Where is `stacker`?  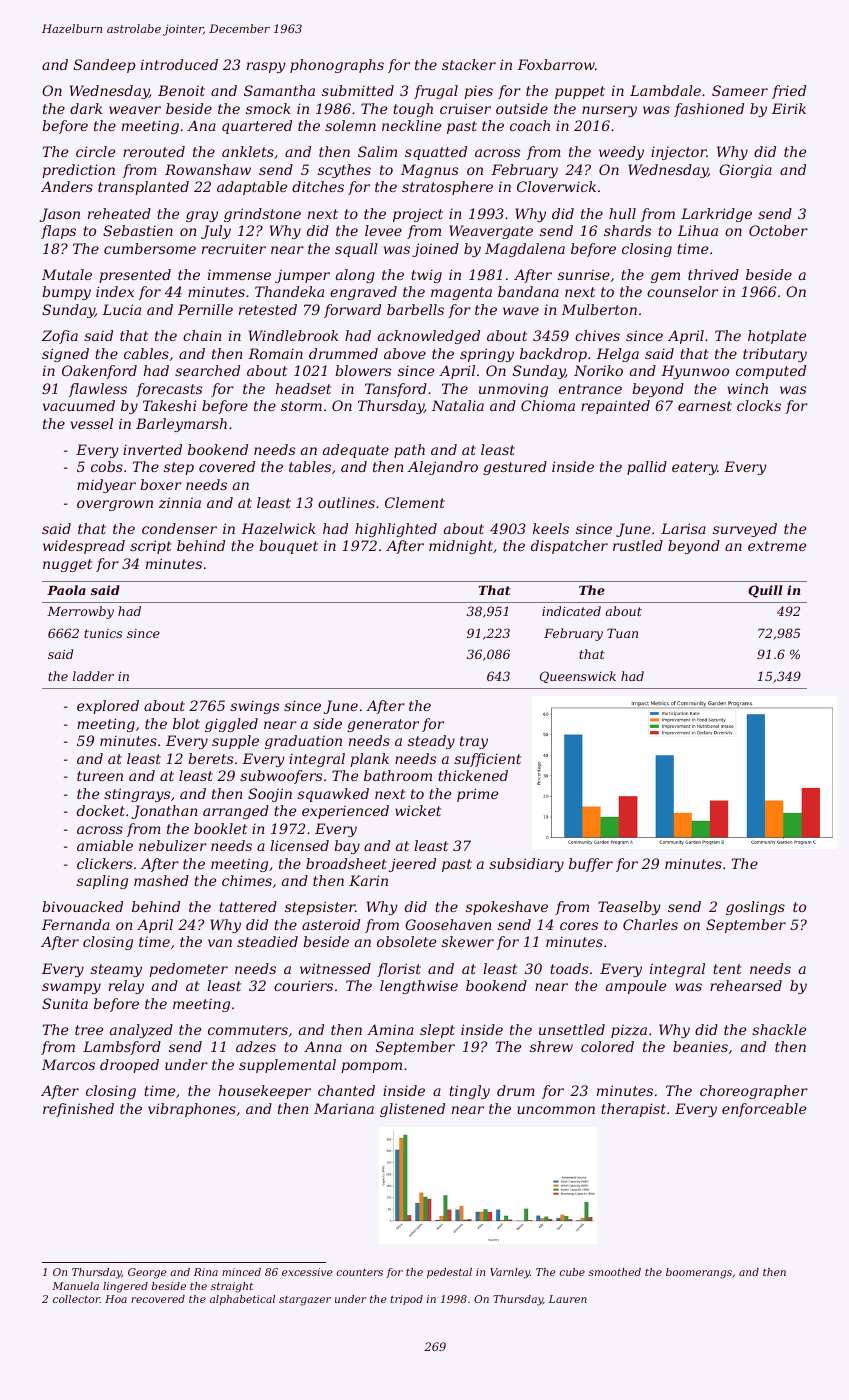
stacker is located at coordinates (469, 64).
